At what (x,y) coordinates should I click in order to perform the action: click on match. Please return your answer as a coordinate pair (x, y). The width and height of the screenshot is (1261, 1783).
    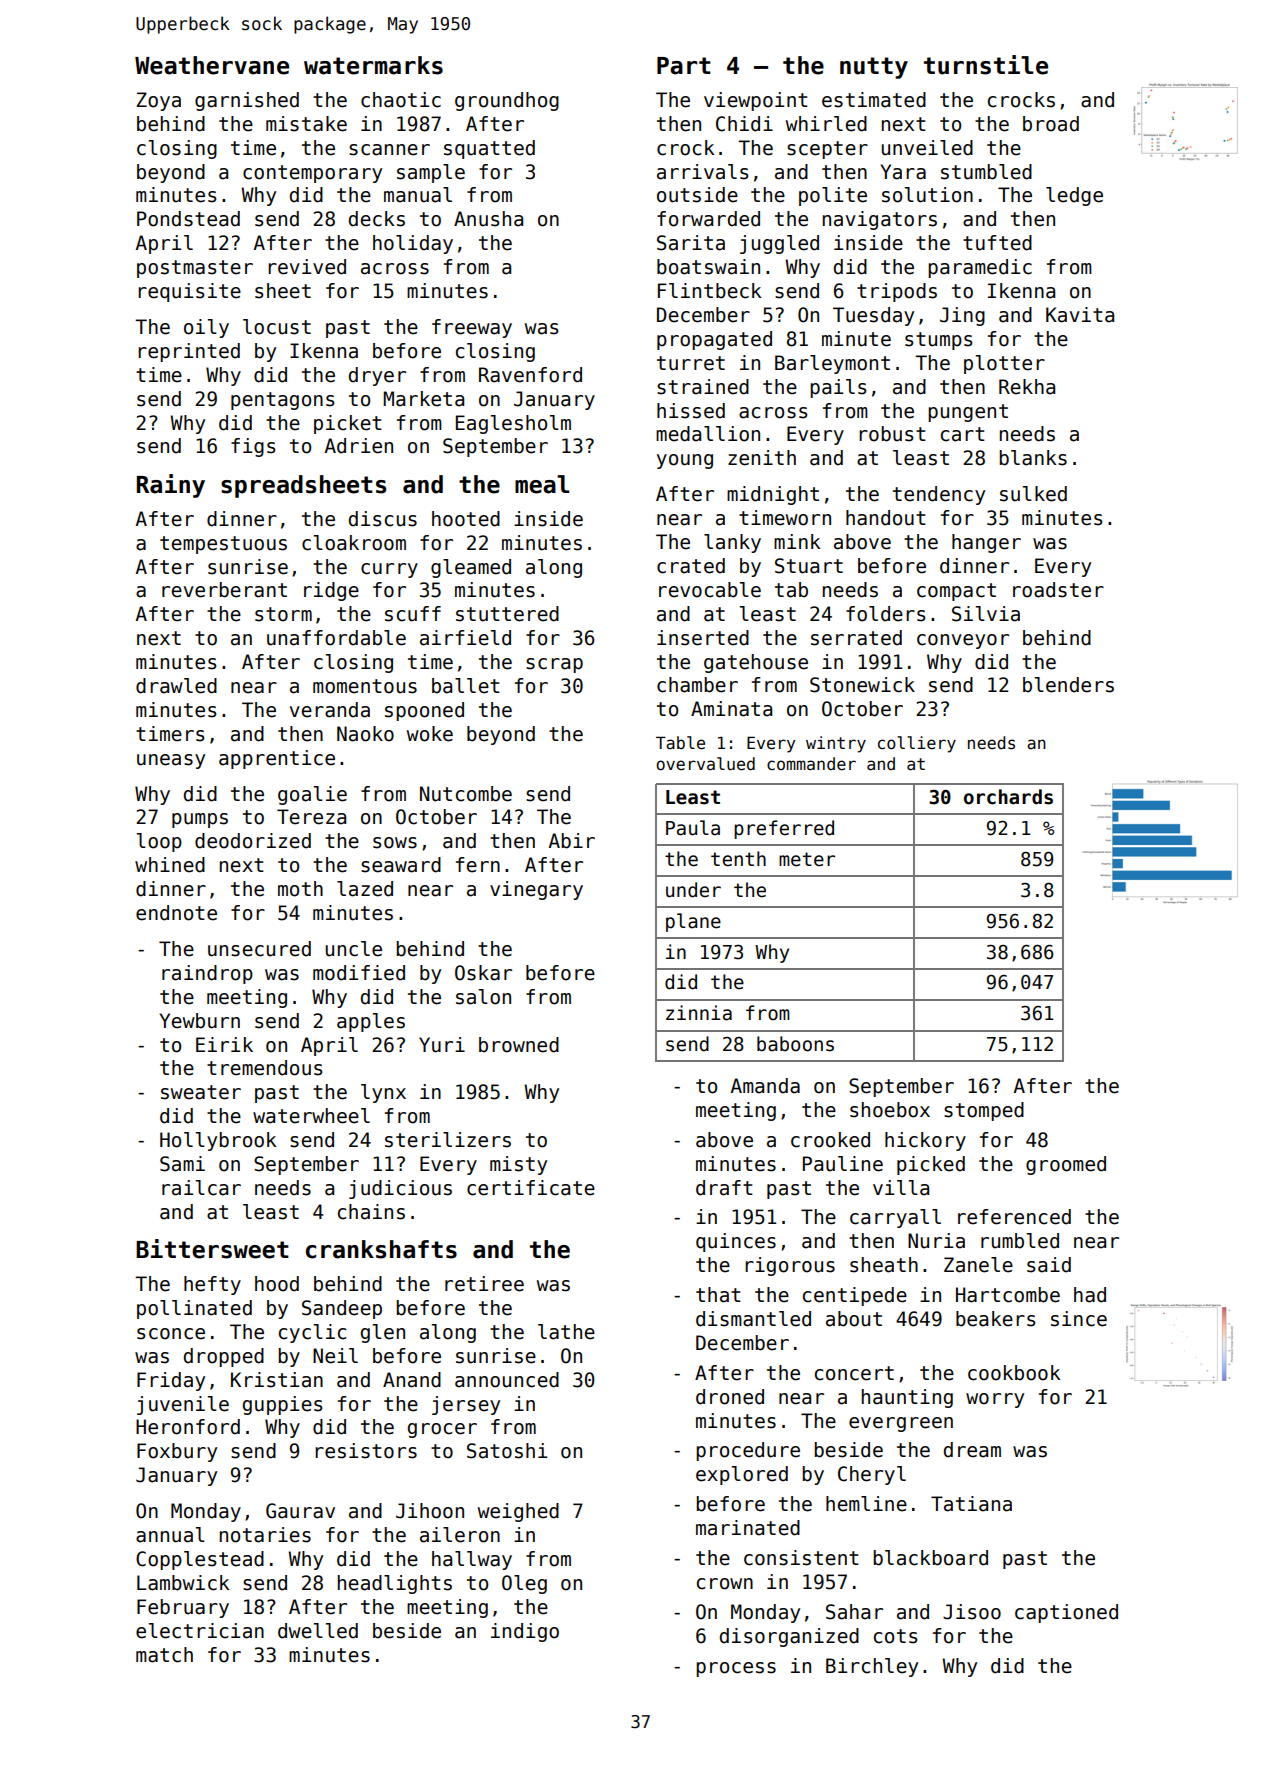
    Looking at the image, I should click on (164, 1655).
